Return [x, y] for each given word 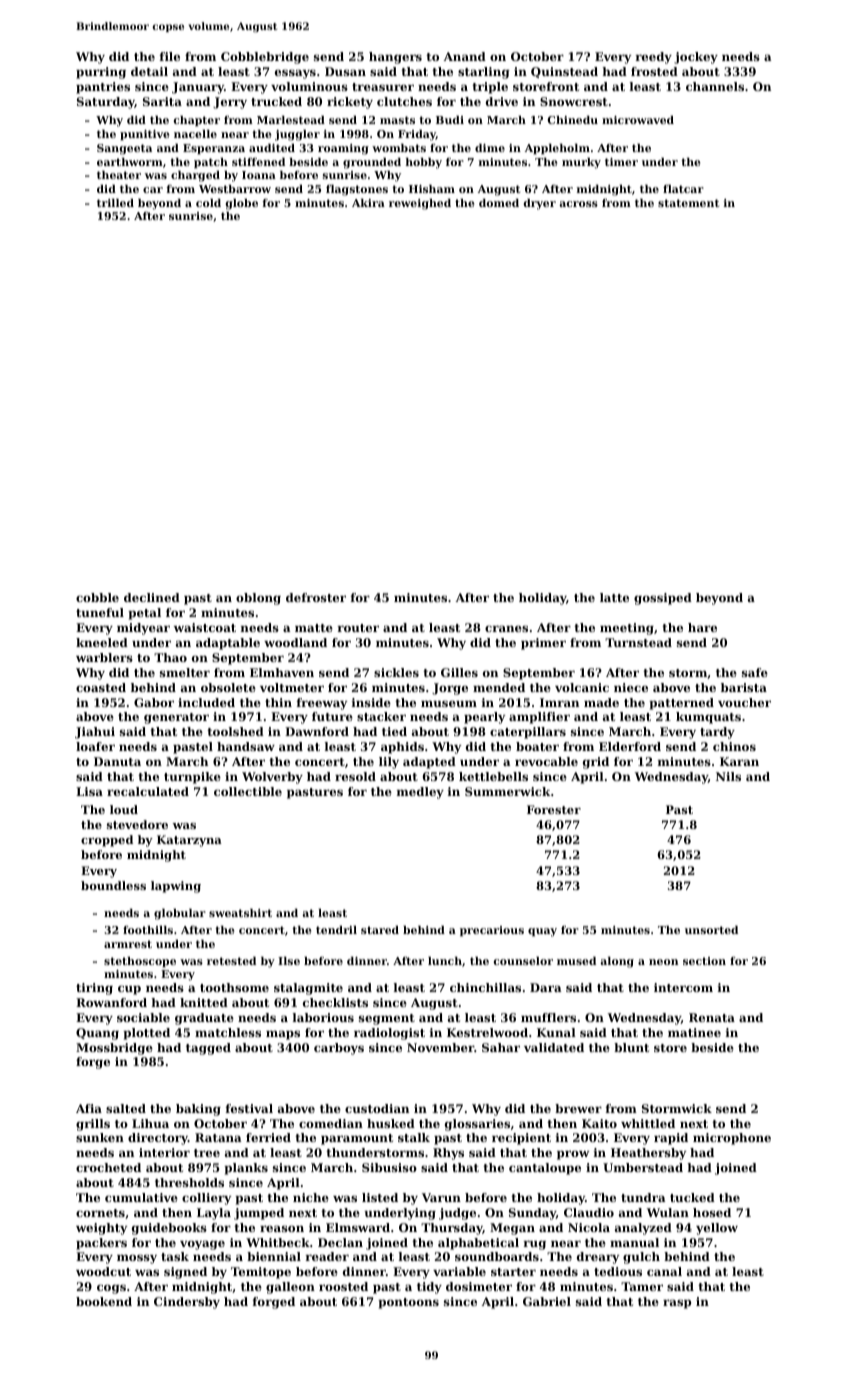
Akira [368, 202]
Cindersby [187, 1303]
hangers [395, 58]
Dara [546, 987]
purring [101, 73]
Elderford [630, 746]
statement [688, 203]
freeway [322, 704]
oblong [258, 599]
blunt [631, 1047]
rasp [677, 1304]
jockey [696, 58]
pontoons [408, 1303]
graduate [204, 1019]
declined [152, 597]
